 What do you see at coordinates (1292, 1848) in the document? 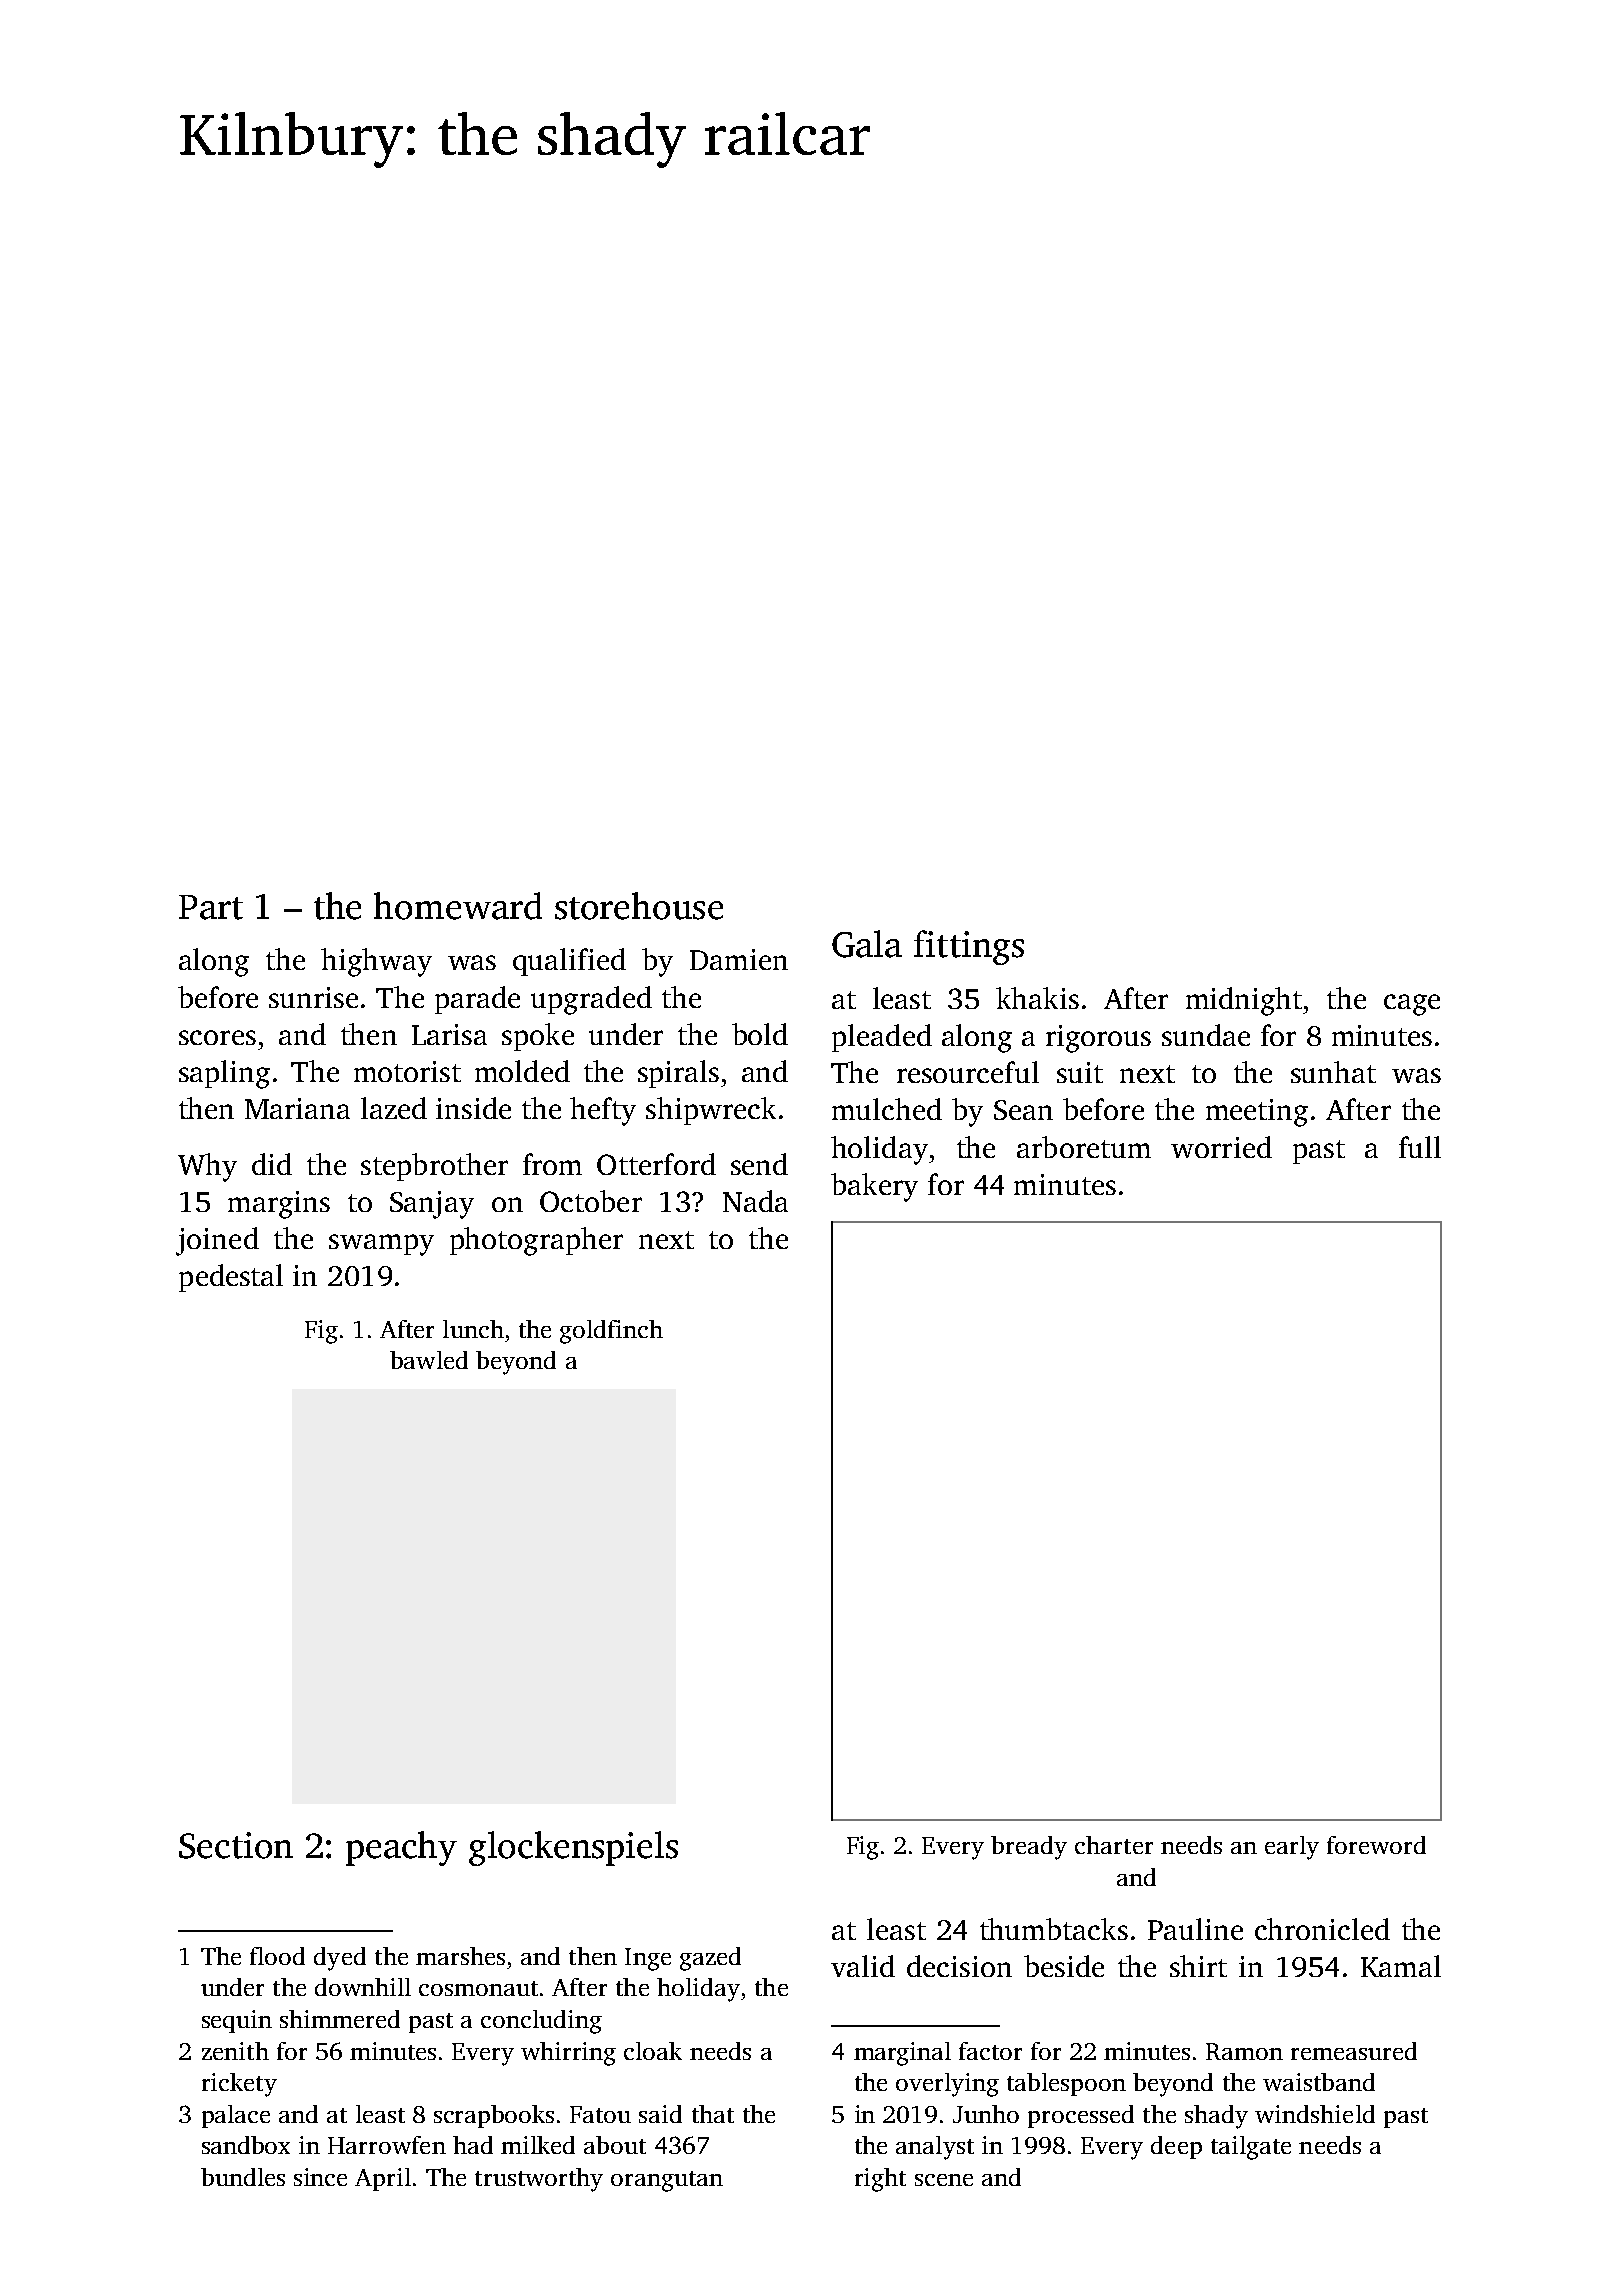
I see `early` at bounding box center [1292, 1848].
